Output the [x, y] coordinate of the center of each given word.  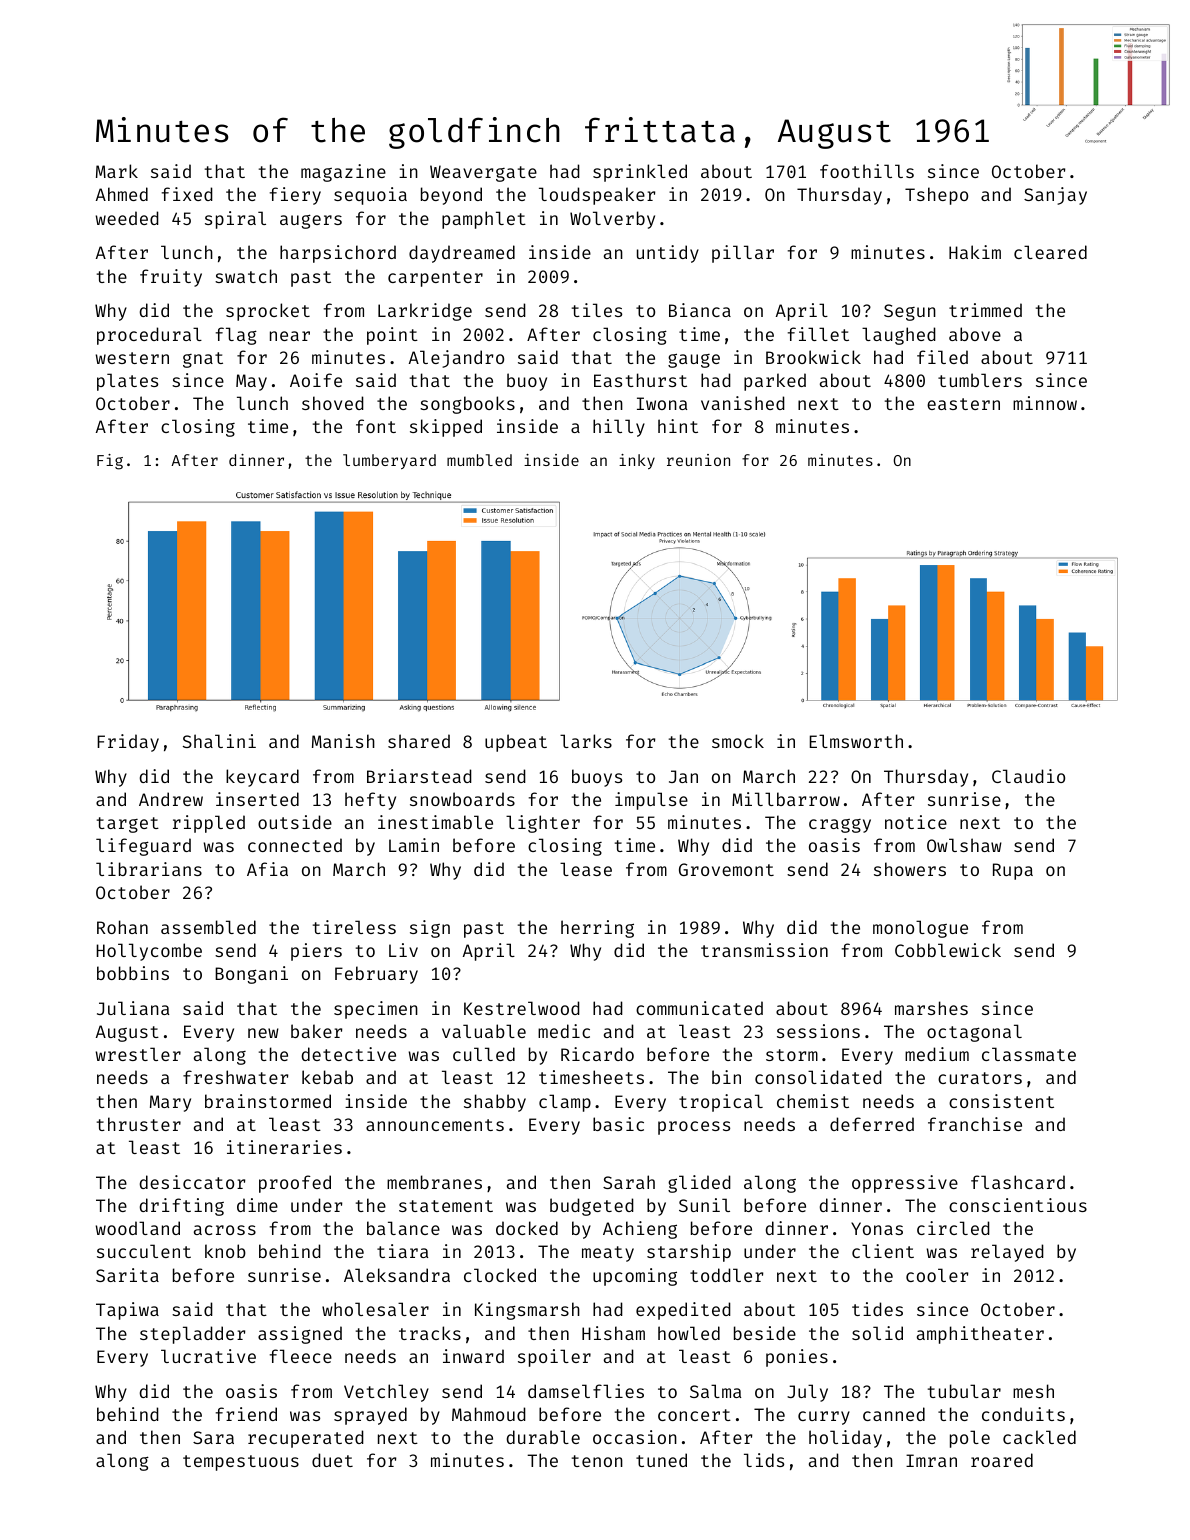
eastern [963, 404]
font [376, 426]
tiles [597, 310]
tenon [597, 1461]
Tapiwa [127, 1311]
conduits [1023, 1414]
